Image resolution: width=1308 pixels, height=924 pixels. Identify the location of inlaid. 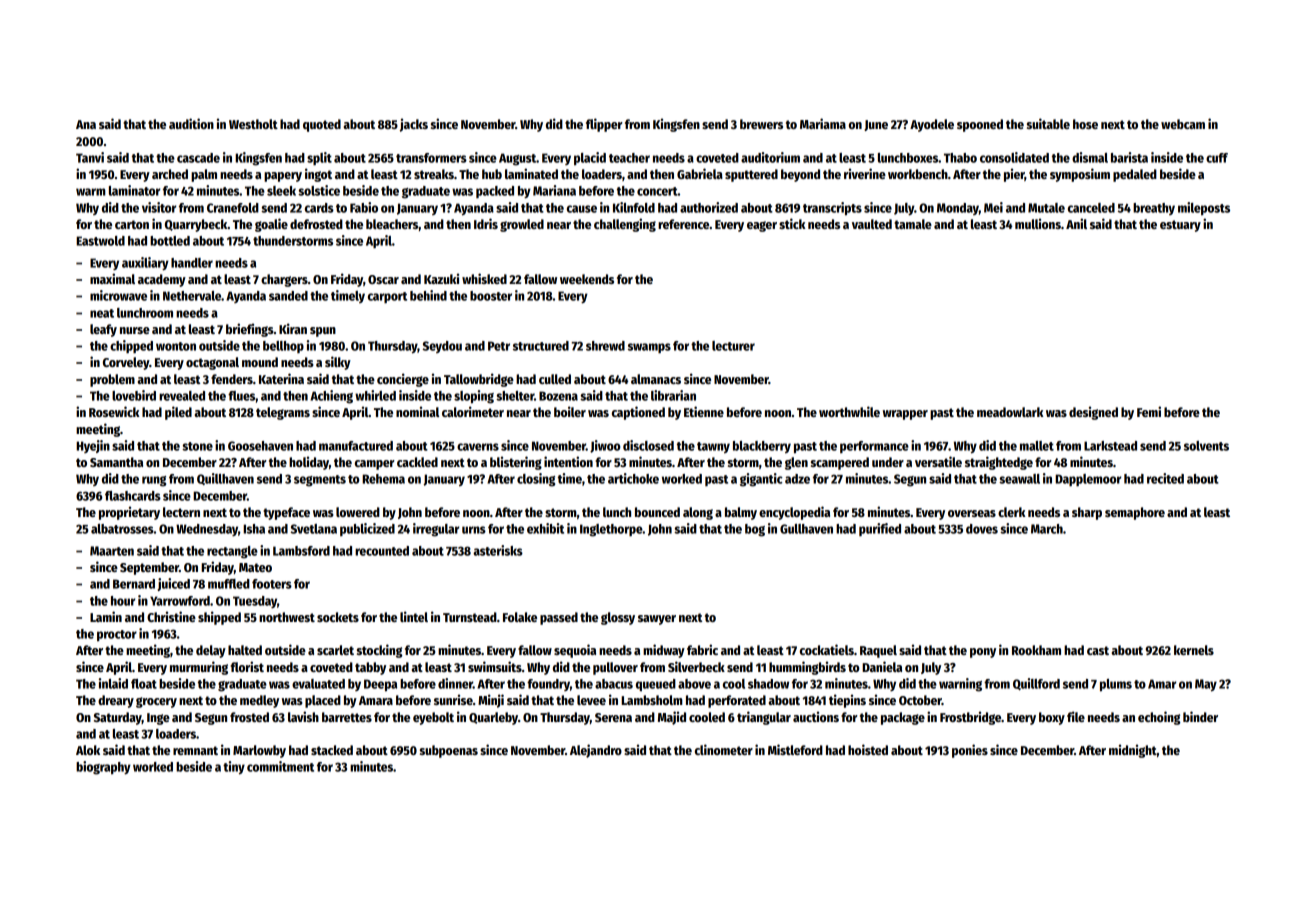
(113, 683).
